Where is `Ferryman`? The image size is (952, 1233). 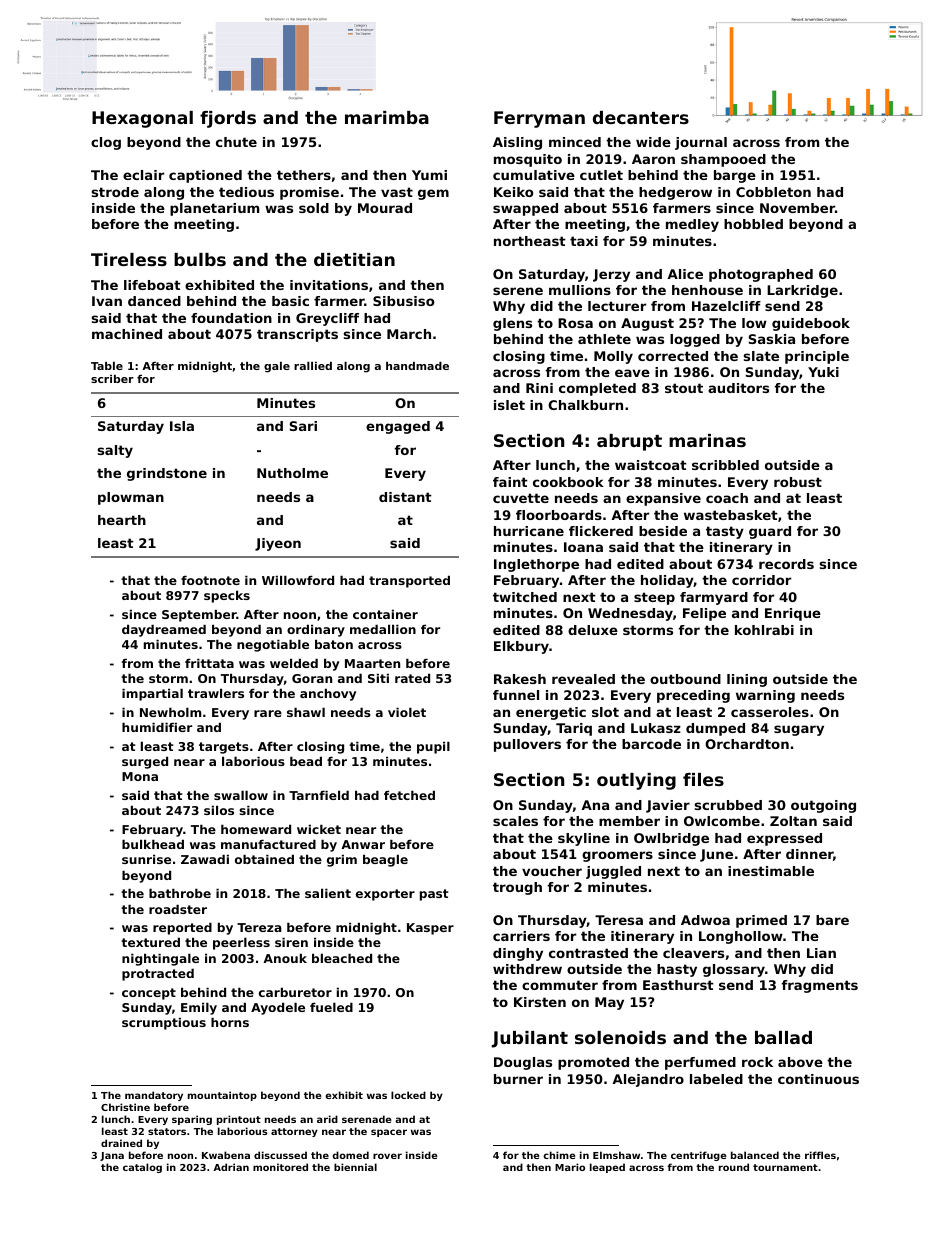 Ferryman is located at coordinates (539, 119).
